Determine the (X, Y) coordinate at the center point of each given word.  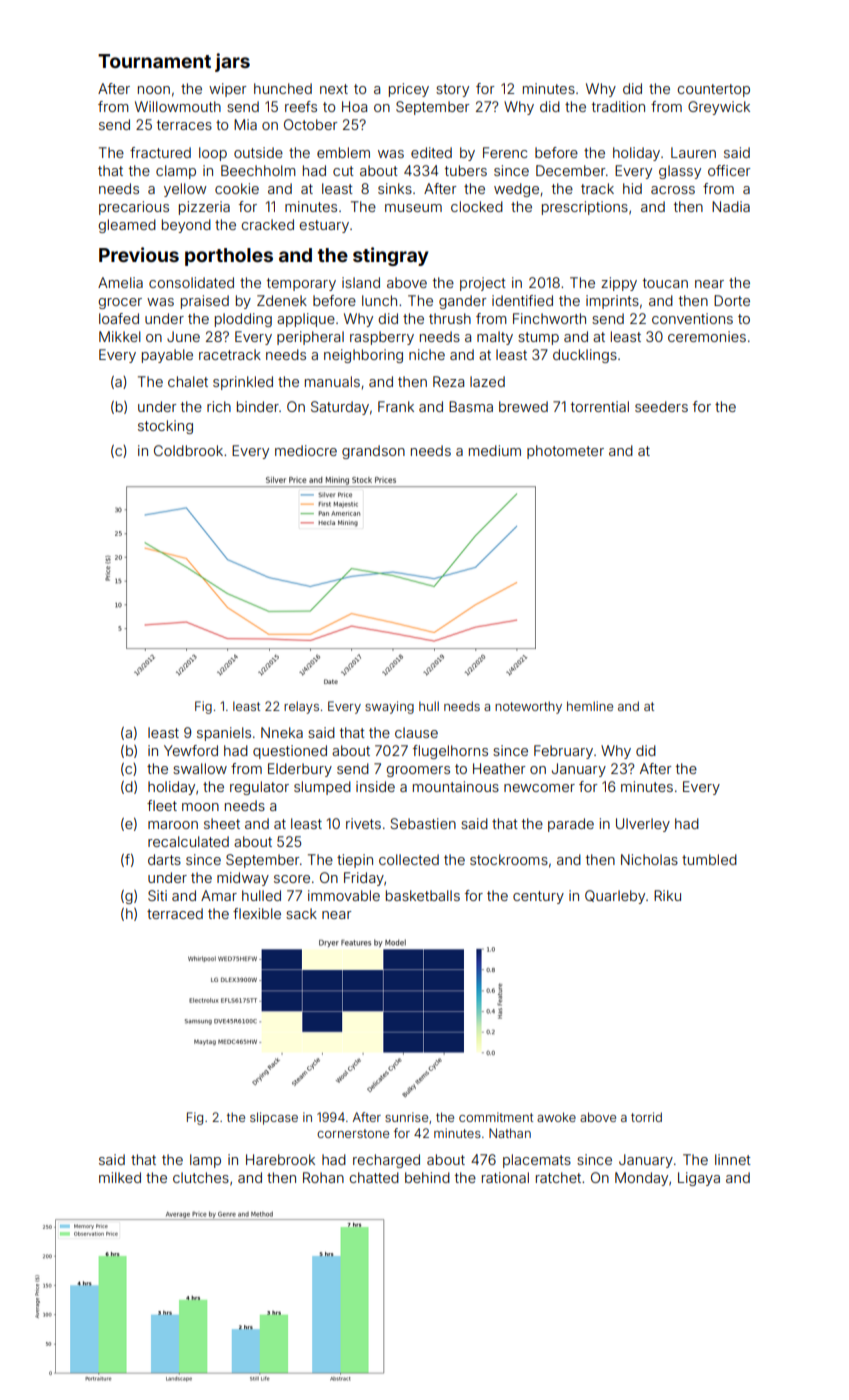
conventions (692, 318)
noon (154, 90)
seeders (661, 406)
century (538, 897)
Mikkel (120, 336)
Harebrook (280, 1159)
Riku (667, 895)
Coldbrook (188, 450)
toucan (665, 283)
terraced (175, 913)
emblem (343, 152)
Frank (396, 406)
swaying (389, 707)
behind (427, 1177)
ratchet (558, 1177)
